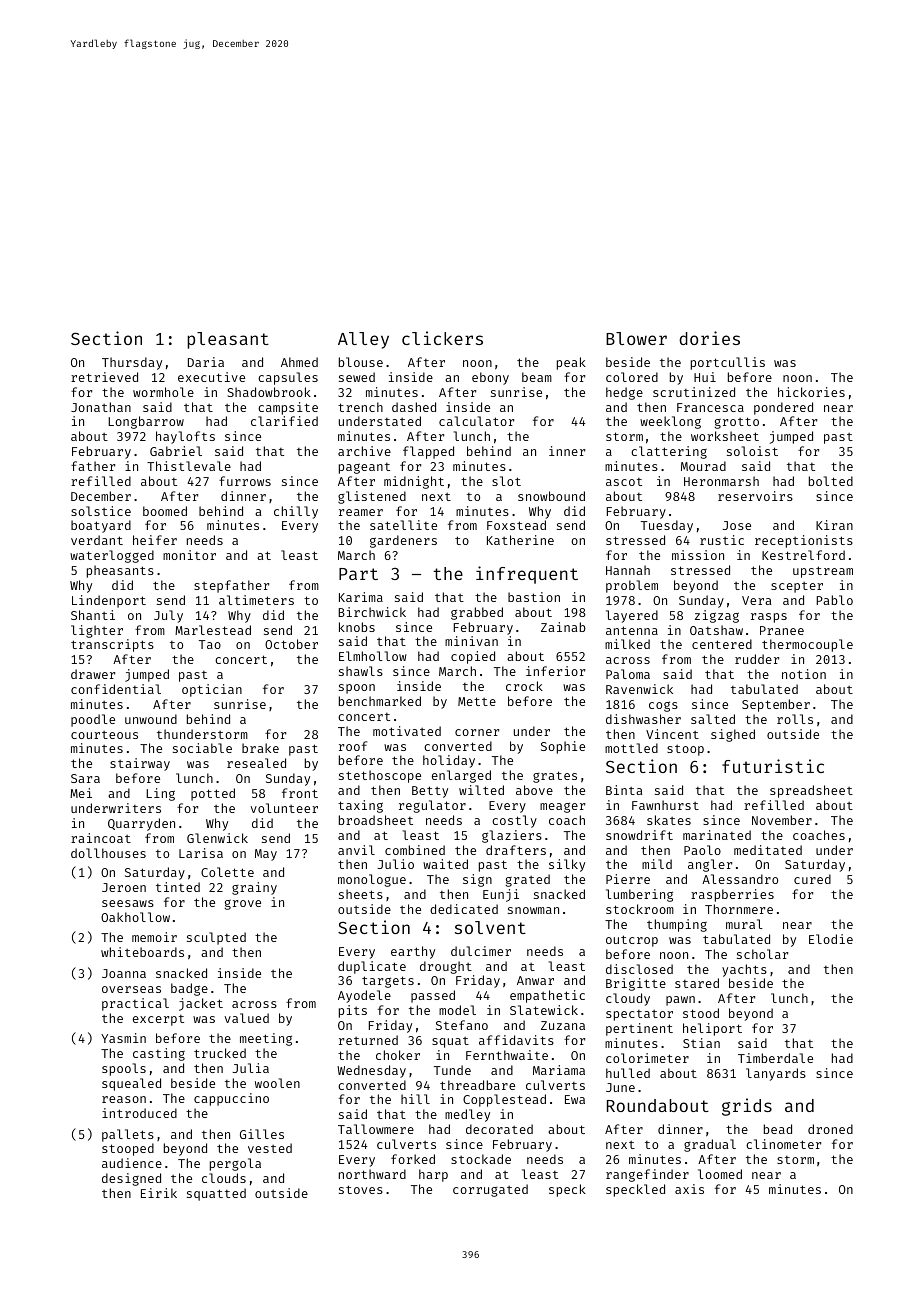 This page has width=924, height=1308. I want to click on Anwar, so click(535, 980).
